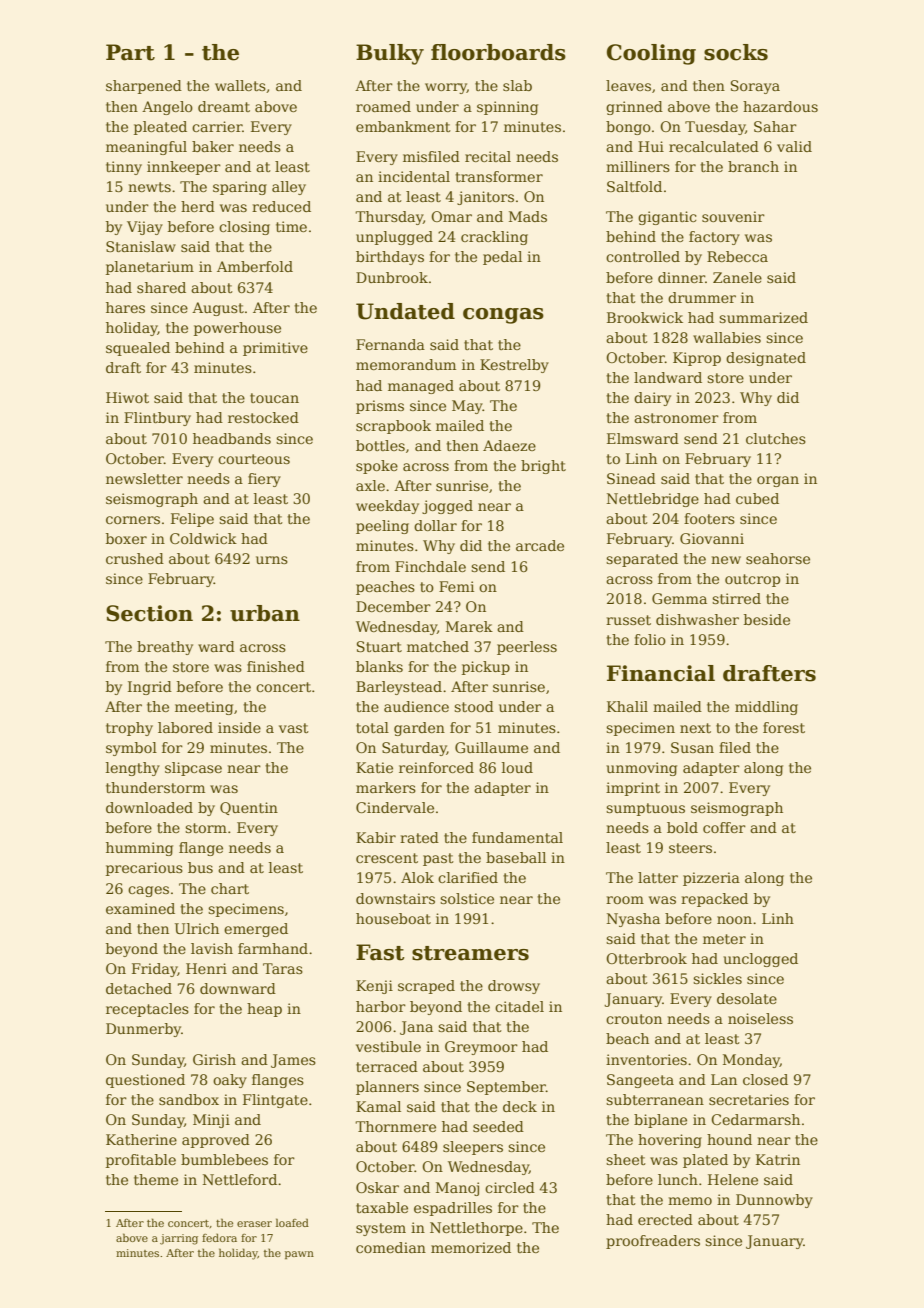 The width and height of the screenshot is (924, 1308). Describe the element at coordinates (763, 317) in the screenshot. I see `summarized` at that location.
